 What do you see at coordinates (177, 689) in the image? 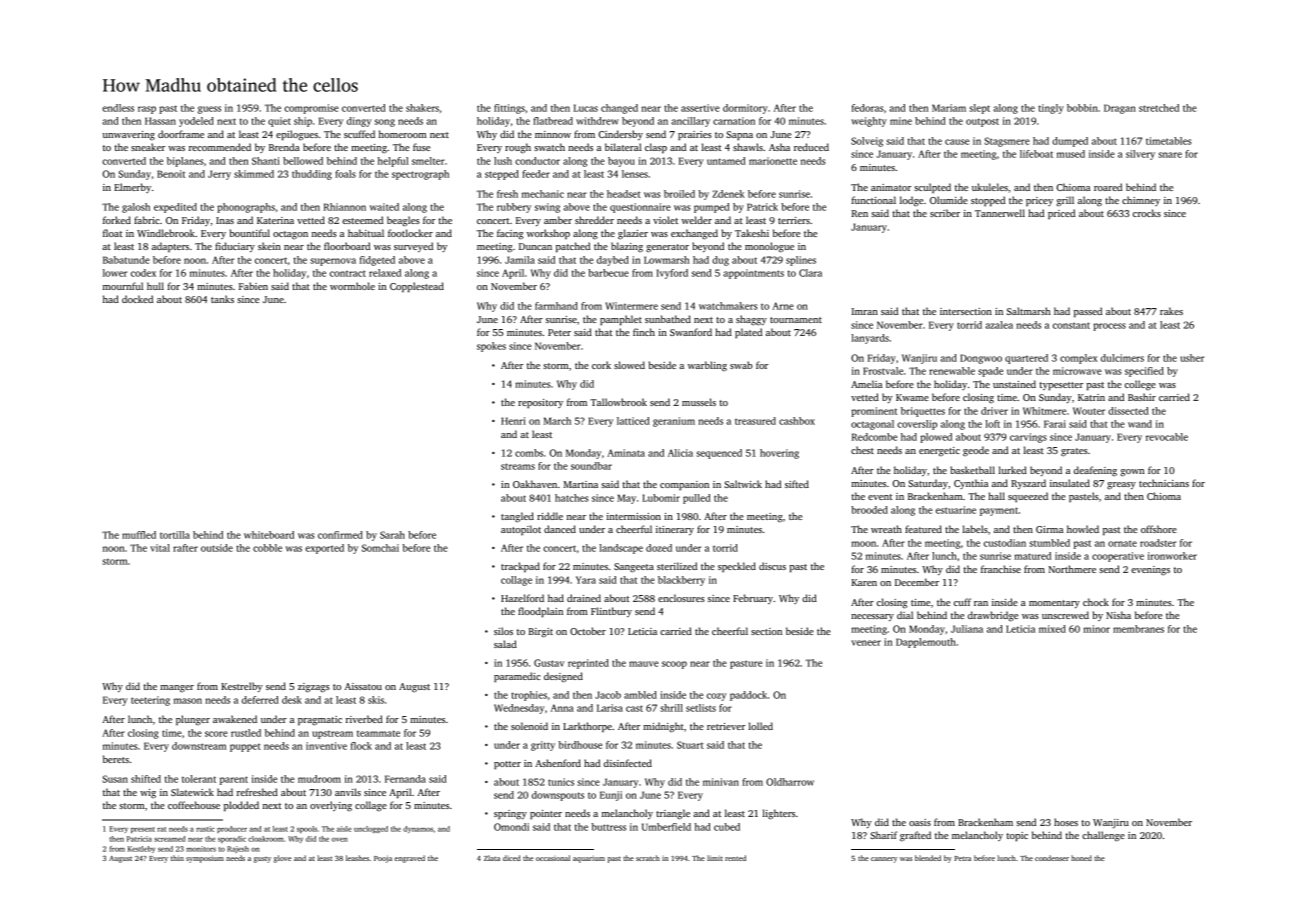
I see `manger` at bounding box center [177, 689].
